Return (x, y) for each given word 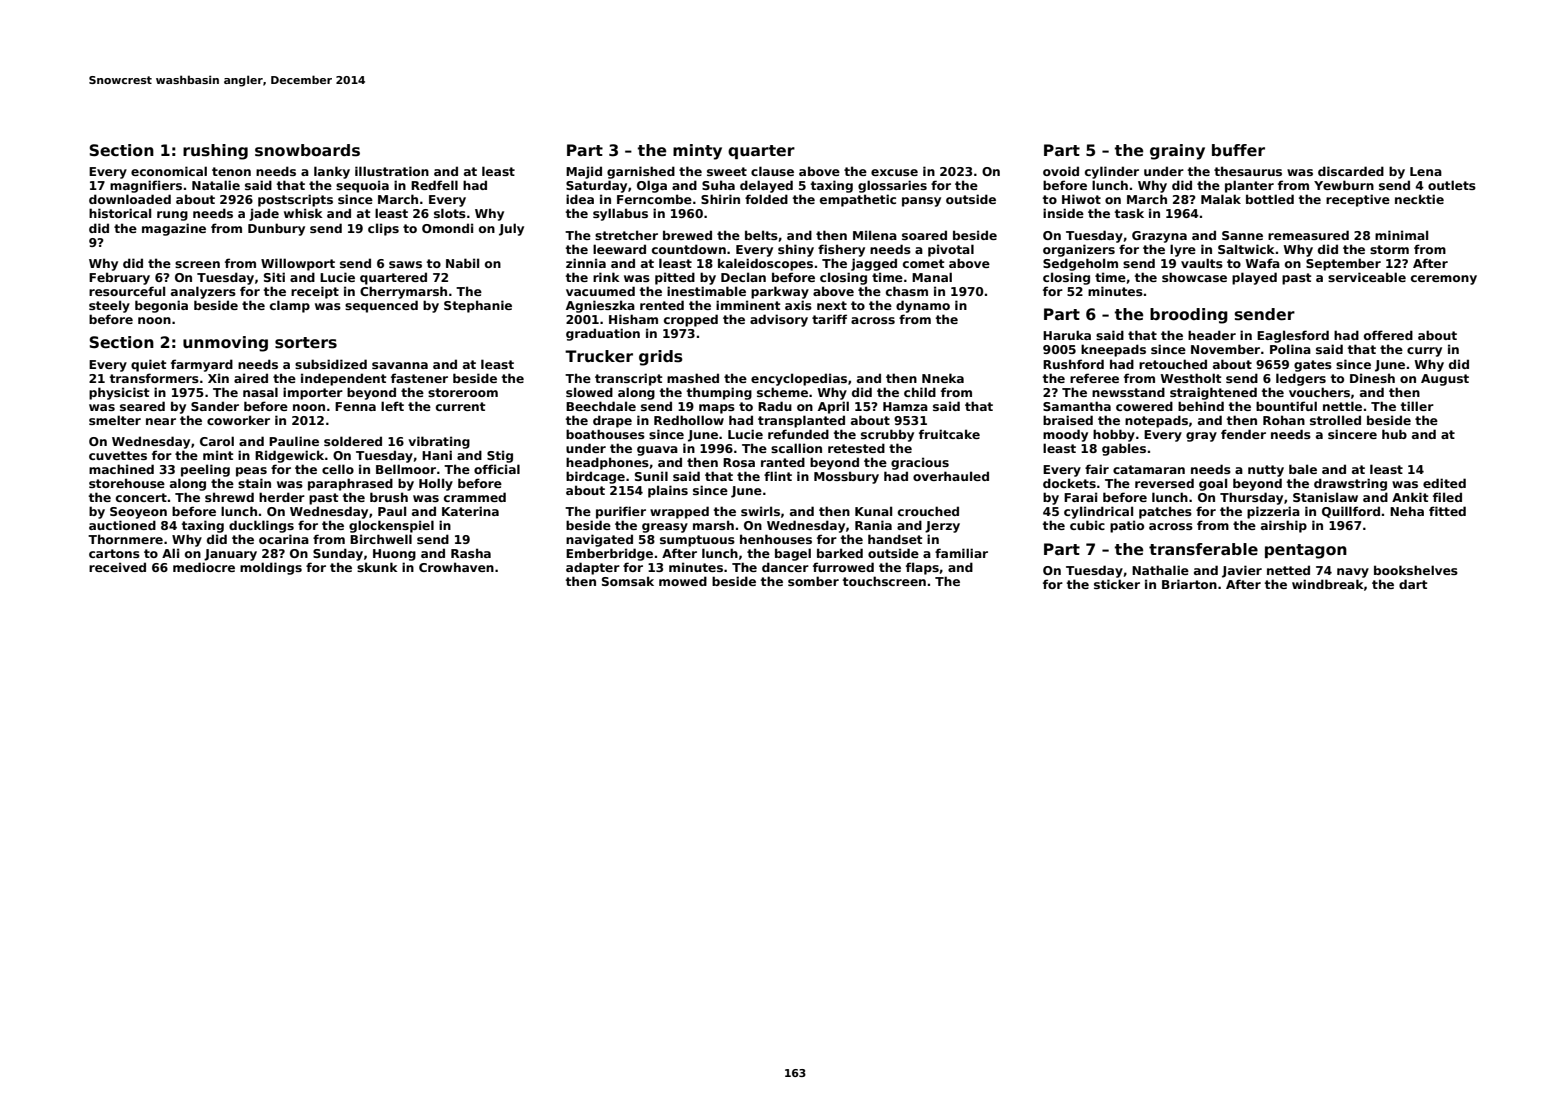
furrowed (843, 567)
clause (772, 171)
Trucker (599, 356)
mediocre (204, 567)
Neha (1407, 511)
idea (580, 199)
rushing (215, 152)
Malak (1221, 199)
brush (389, 497)
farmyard (202, 365)
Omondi (447, 228)
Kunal (873, 511)
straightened (1213, 393)
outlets (1452, 185)
